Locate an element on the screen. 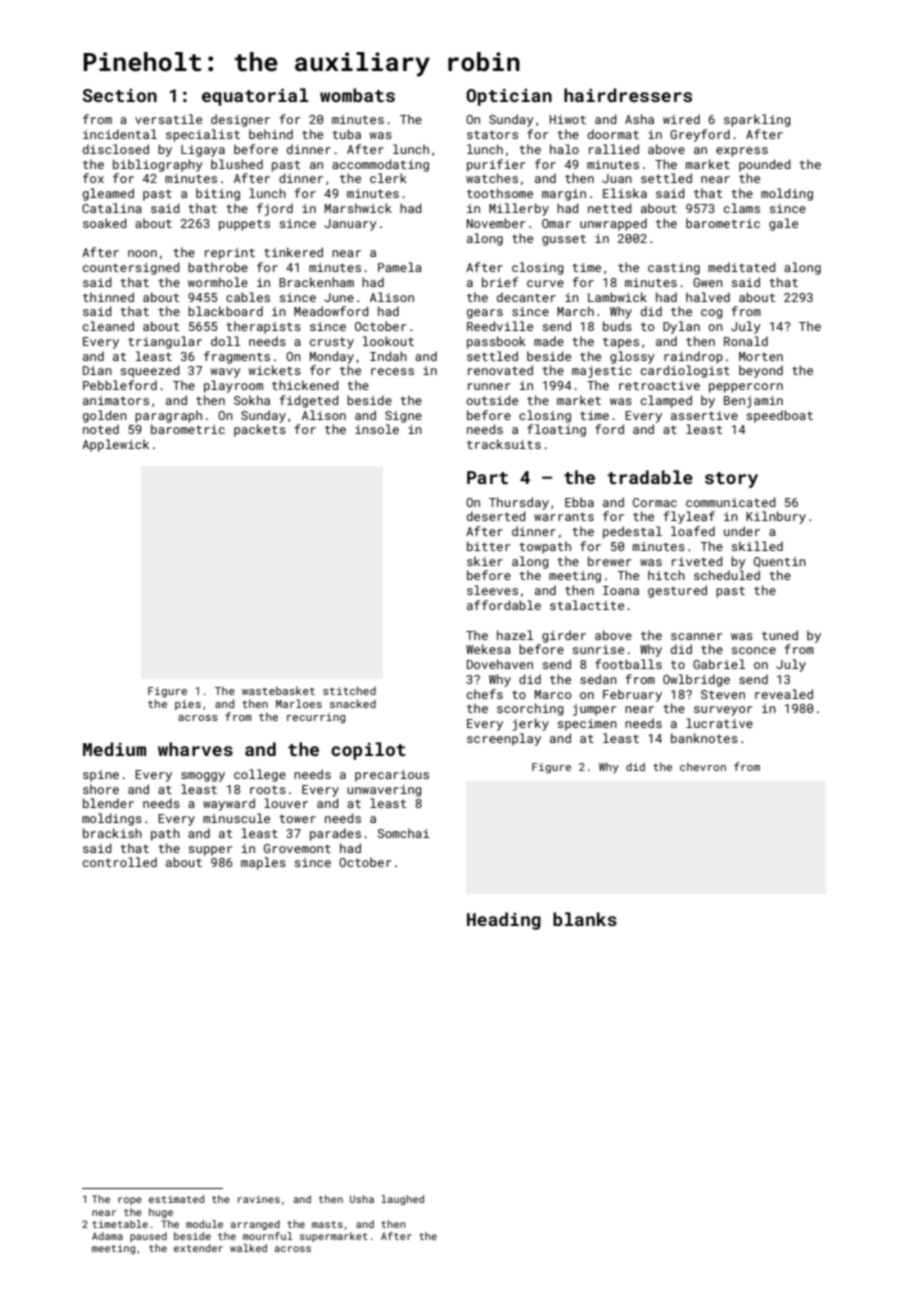 The image size is (908, 1316). sparkling is located at coordinates (757, 120).
